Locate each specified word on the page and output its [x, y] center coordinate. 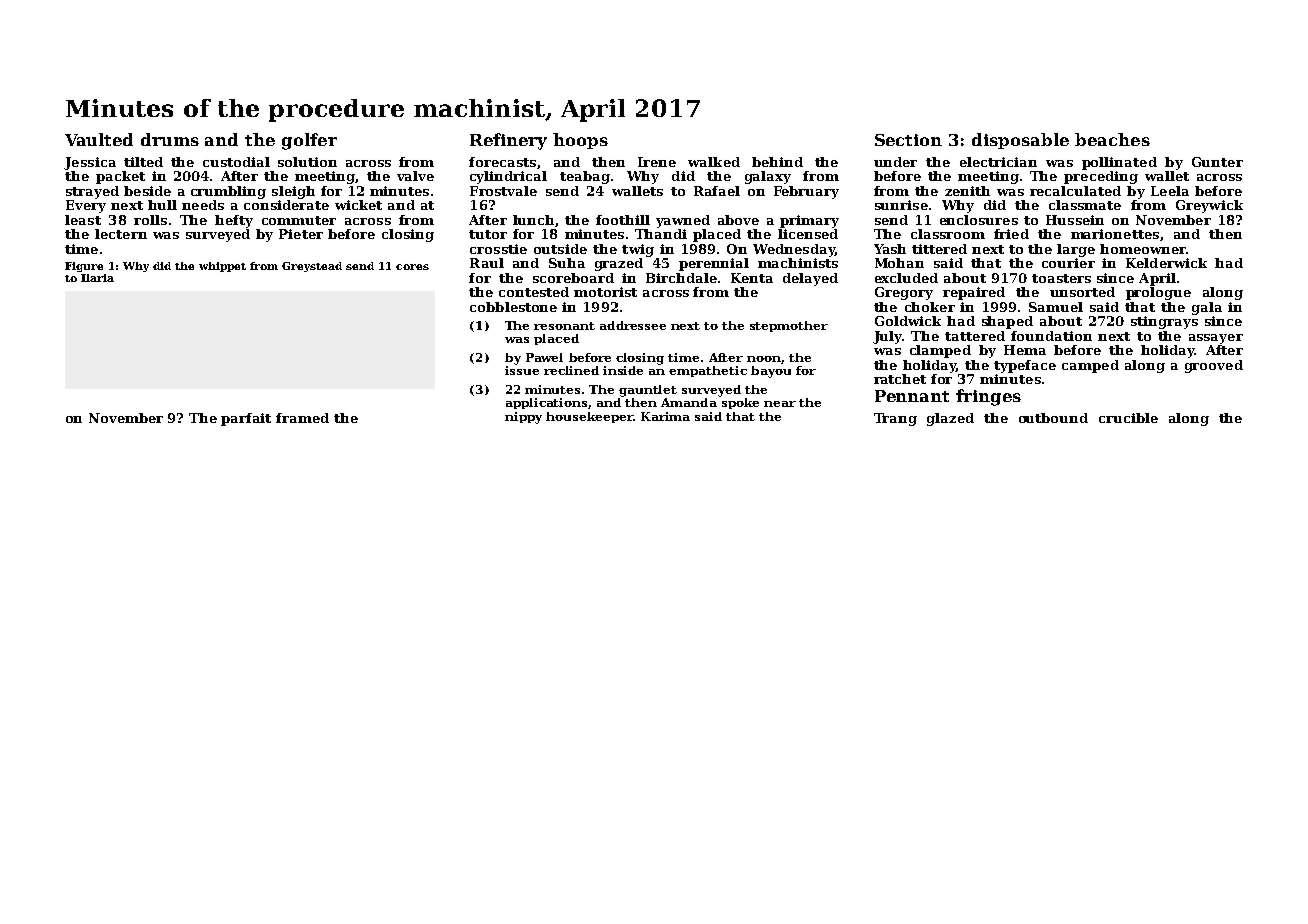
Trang [895, 419]
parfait [246, 419]
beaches [1112, 139]
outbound [1053, 418]
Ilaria [97, 278]
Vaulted [99, 139]
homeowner [1143, 249]
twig [638, 250]
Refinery [508, 141]
